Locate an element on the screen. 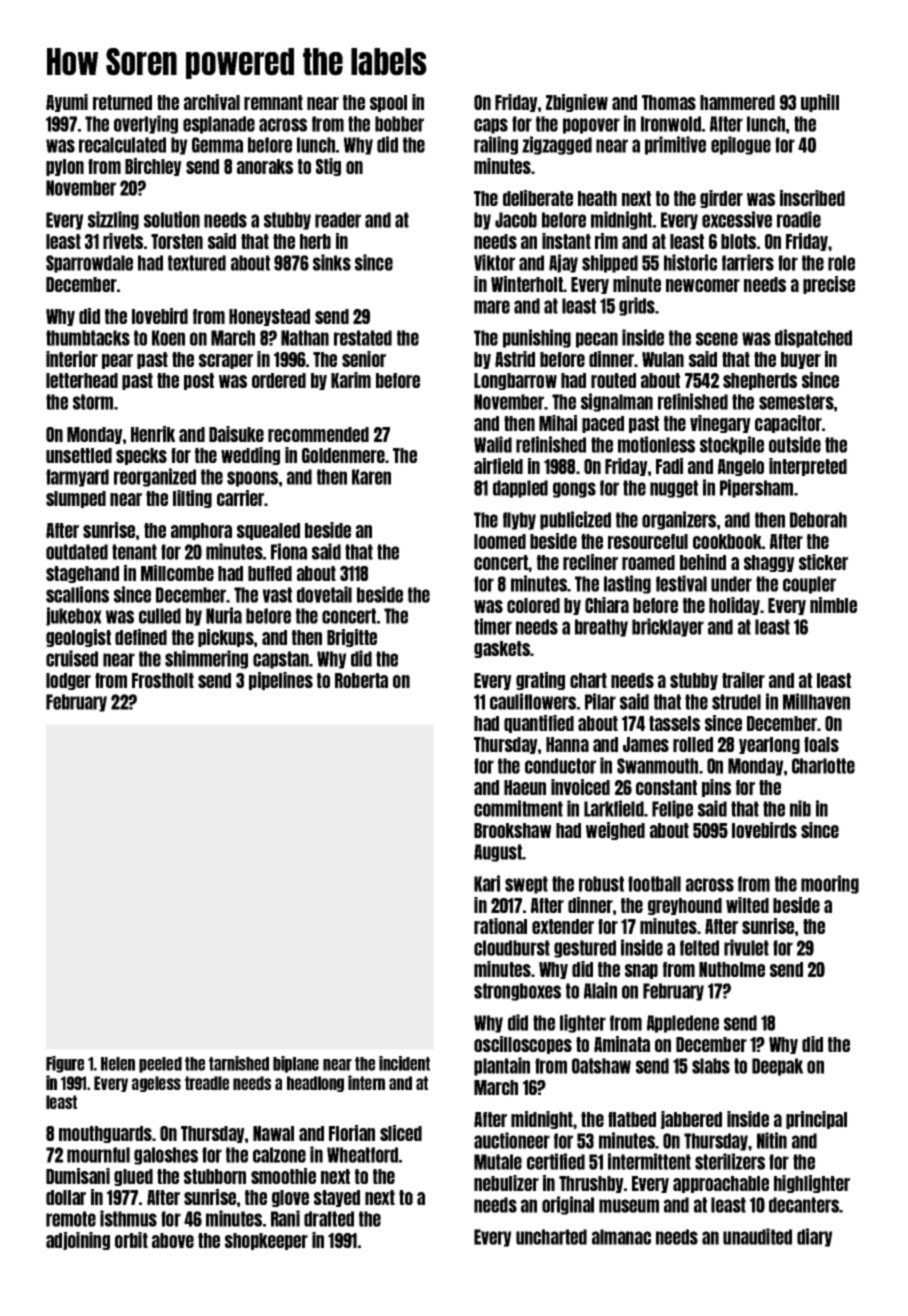 The width and height of the screenshot is (908, 1316). roamed is located at coordinates (648, 562).
